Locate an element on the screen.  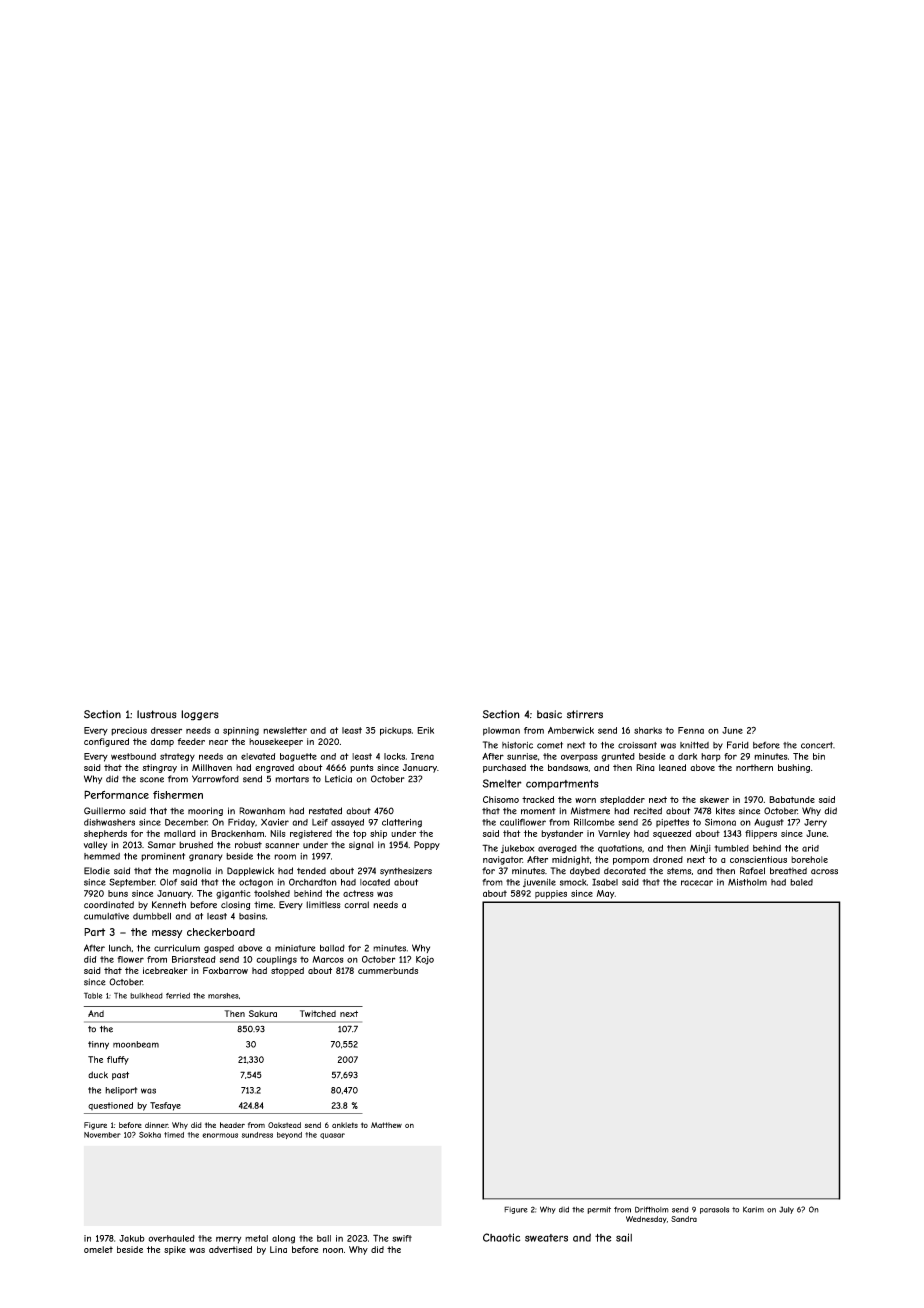
basic is located at coordinates (549, 714).
